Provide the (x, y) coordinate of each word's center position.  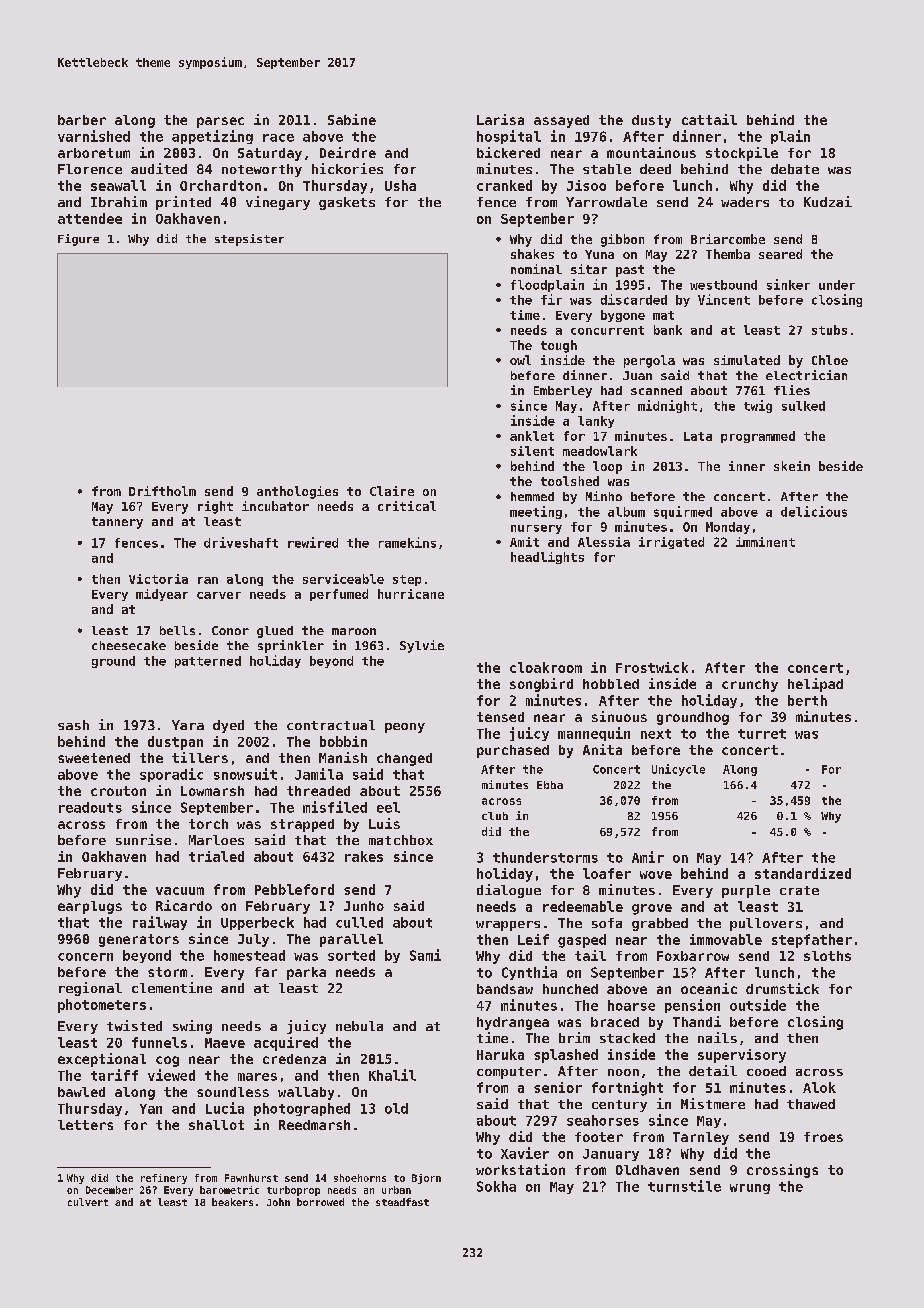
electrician (806, 375)
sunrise (143, 839)
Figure (78, 240)
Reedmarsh (314, 1125)
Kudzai (828, 201)
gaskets (347, 203)
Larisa (500, 119)
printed (183, 203)
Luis (384, 823)
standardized (803, 873)
